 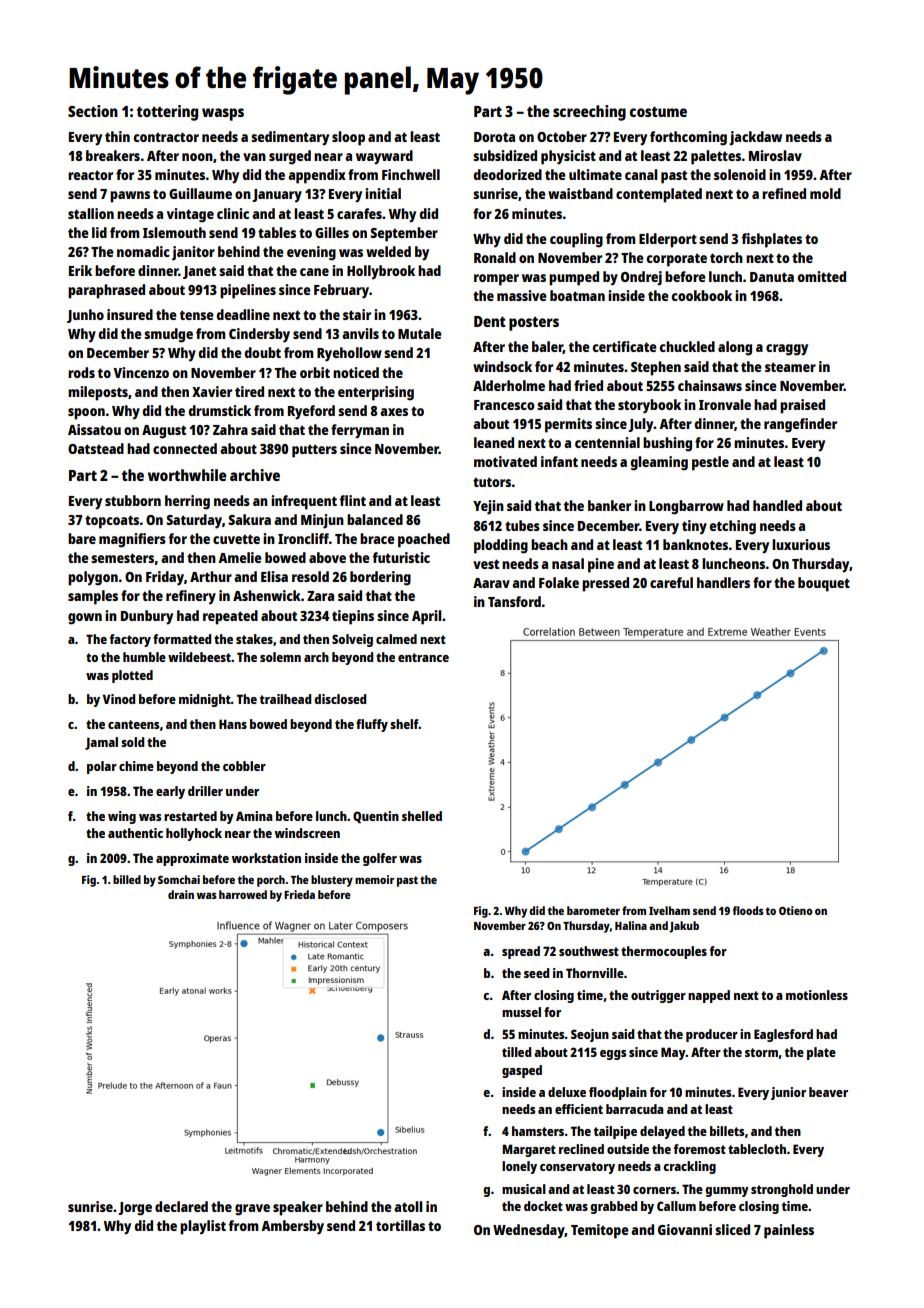 What do you see at coordinates (748, 910) in the image?
I see `floods` at bounding box center [748, 910].
